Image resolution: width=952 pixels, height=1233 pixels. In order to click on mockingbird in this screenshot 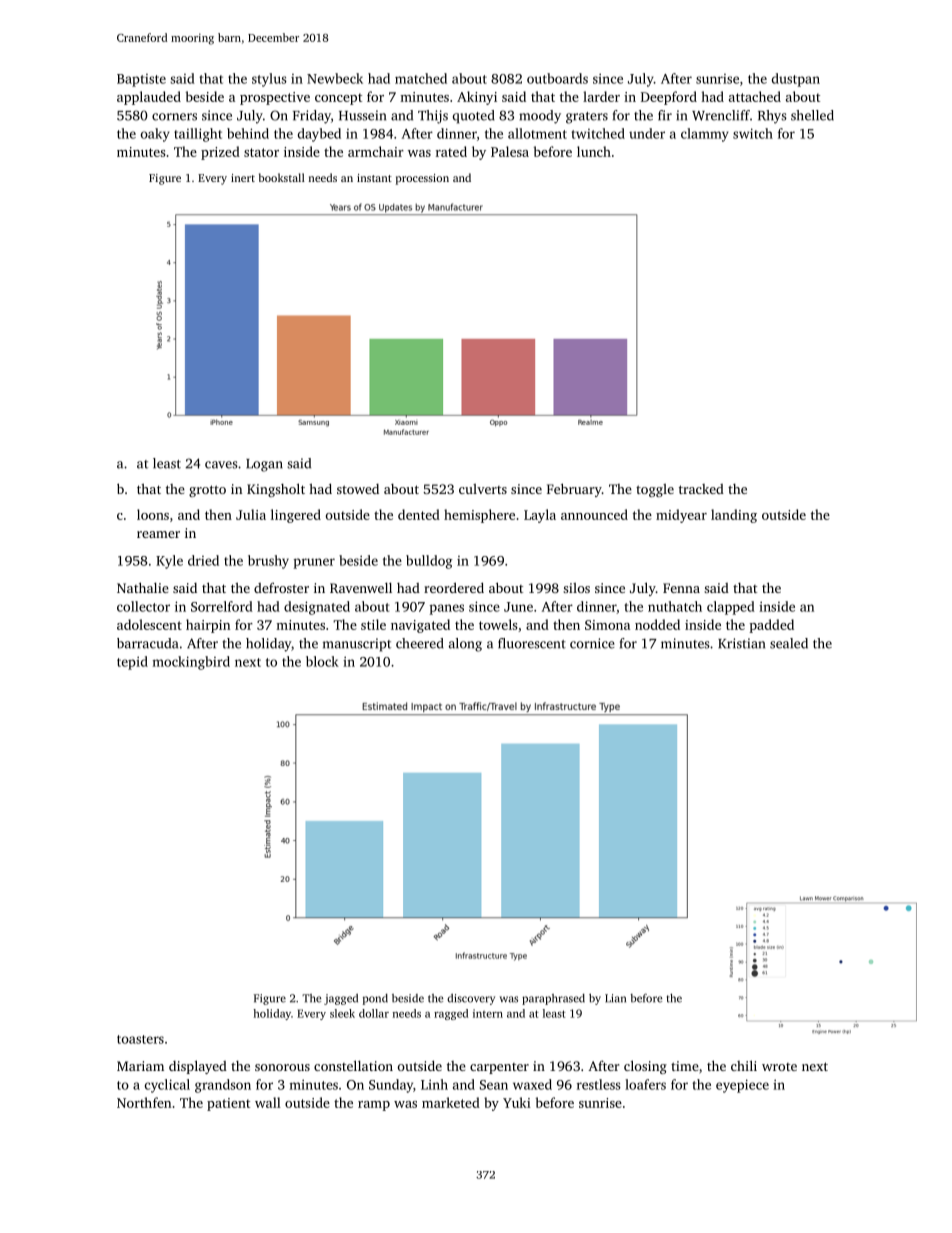, I will do `click(191, 663)`.
